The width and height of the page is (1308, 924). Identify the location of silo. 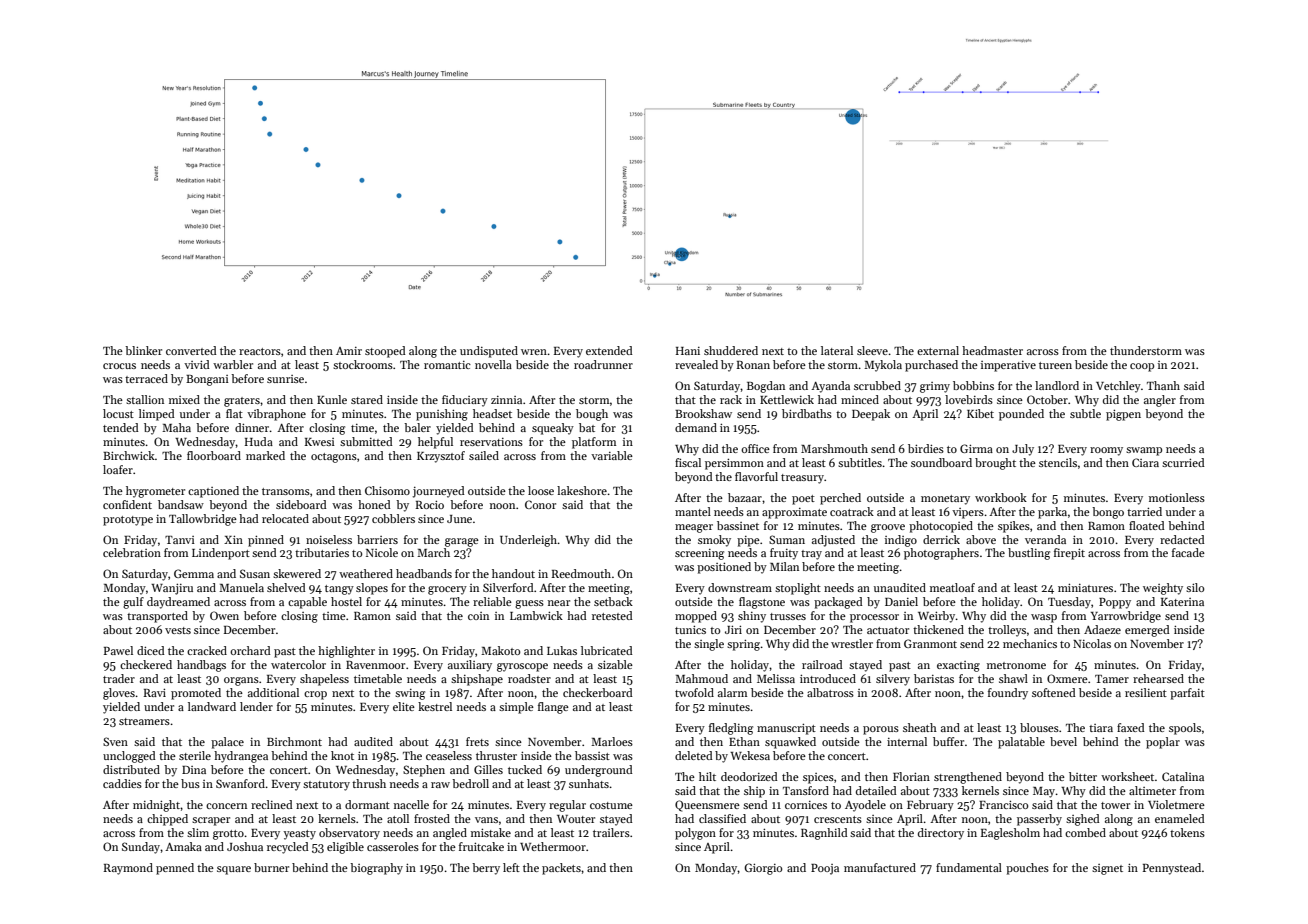
(1195, 587).
